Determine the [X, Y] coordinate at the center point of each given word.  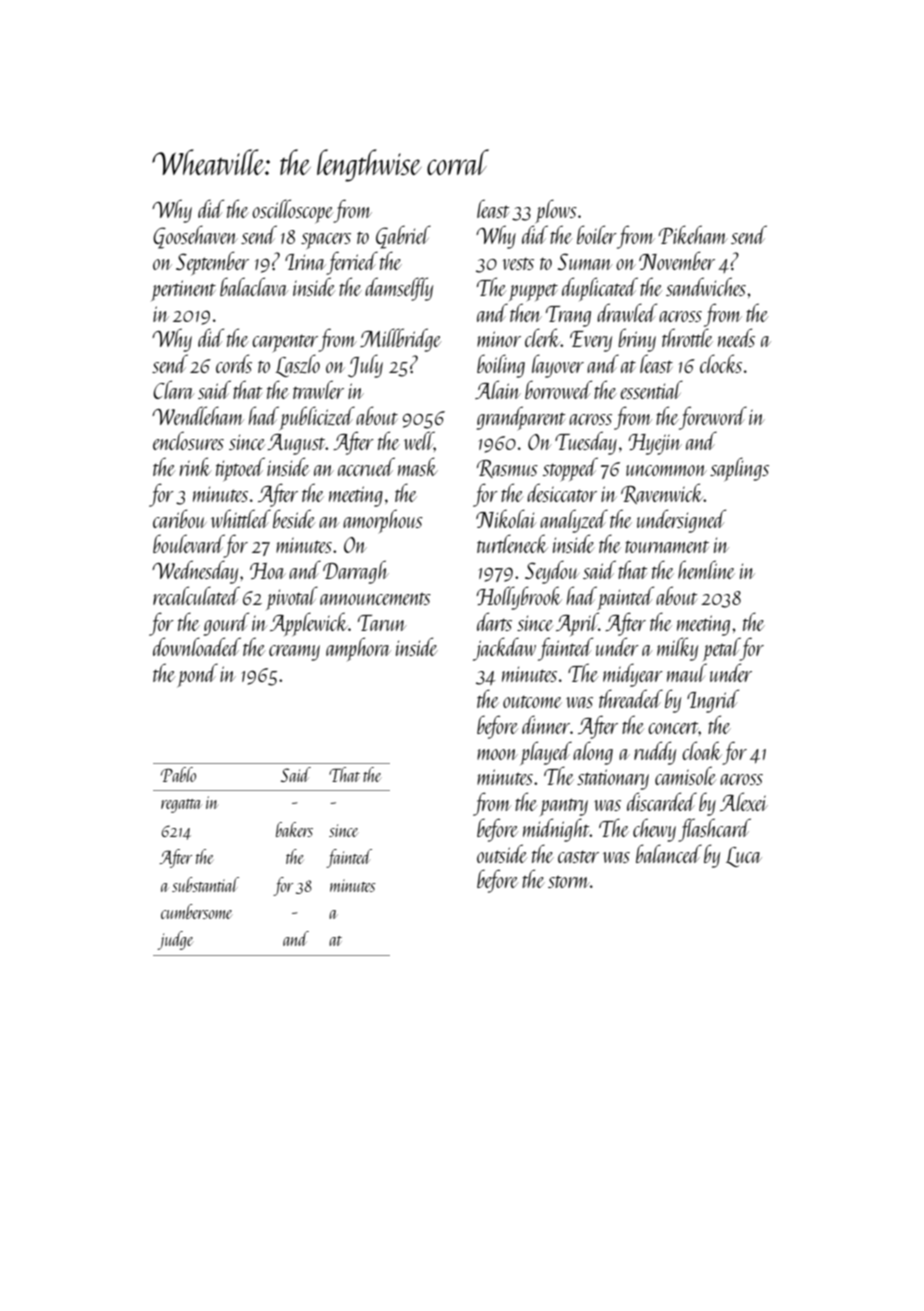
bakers [294, 829]
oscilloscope [293, 211]
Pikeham [693, 234]
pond [198, 675]
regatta [181, 806]
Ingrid [713, 701]
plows [556, 211]
